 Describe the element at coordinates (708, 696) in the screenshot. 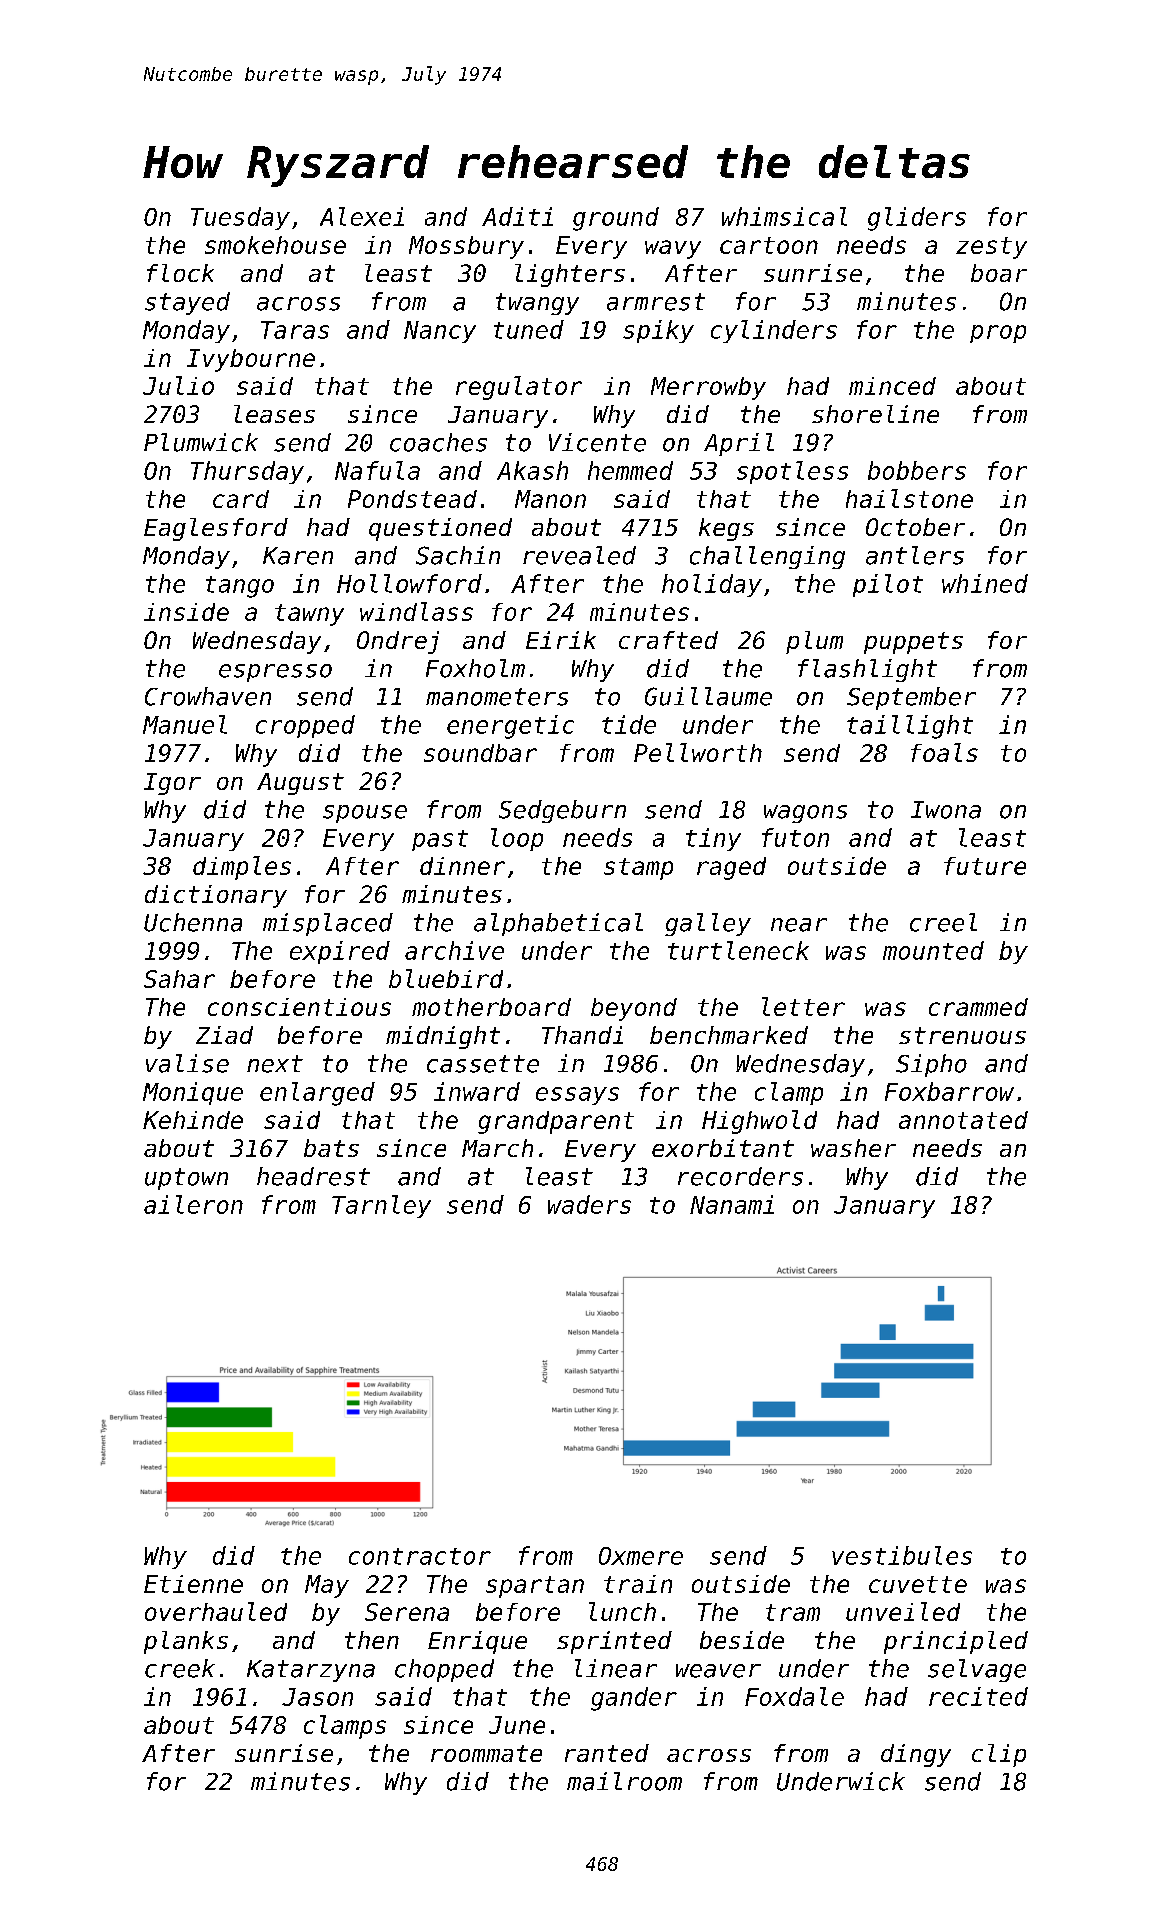

I see `Guillaume` at that location.
